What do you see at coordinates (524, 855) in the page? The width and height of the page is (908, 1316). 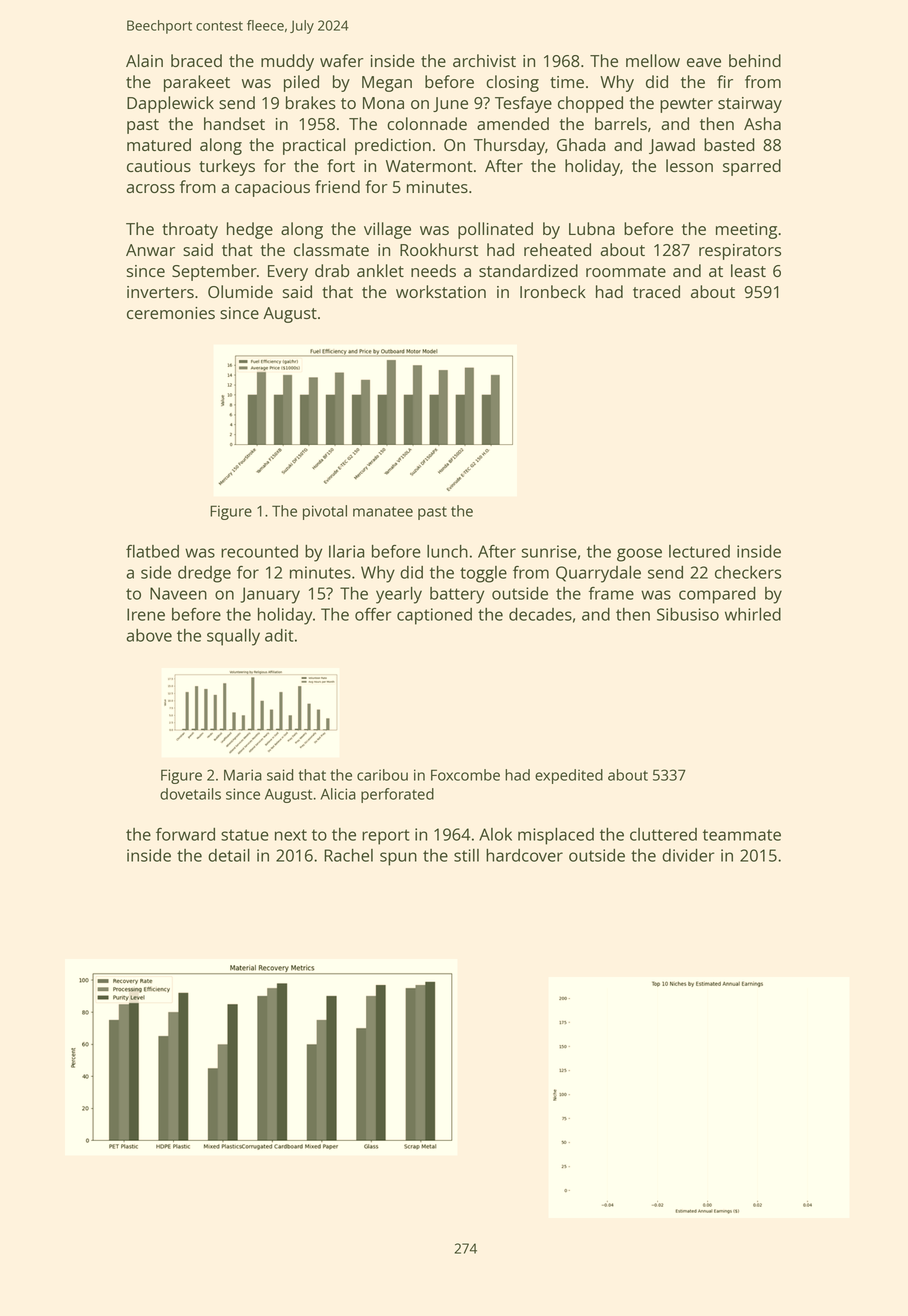 I see `hardcover` at bounding box center [524, 855].
